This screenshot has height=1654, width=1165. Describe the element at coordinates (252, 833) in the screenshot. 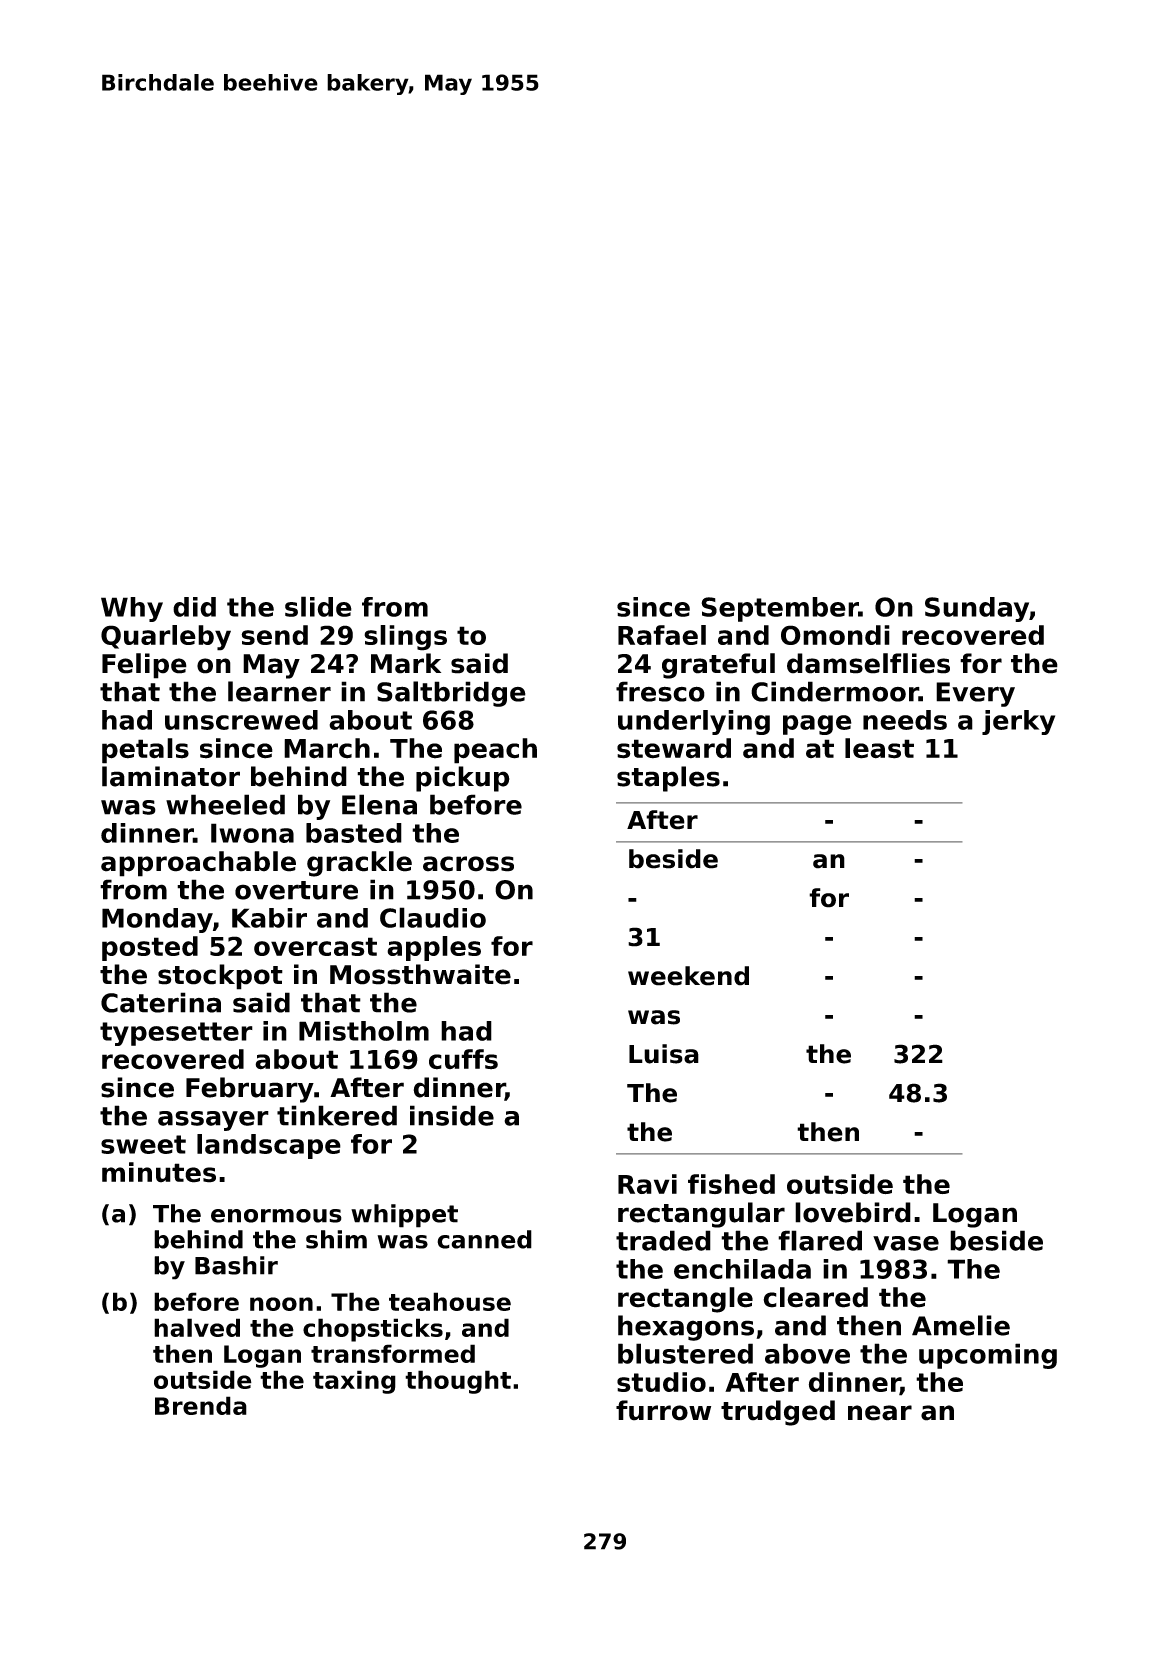

I see `Iwona` at that location.
